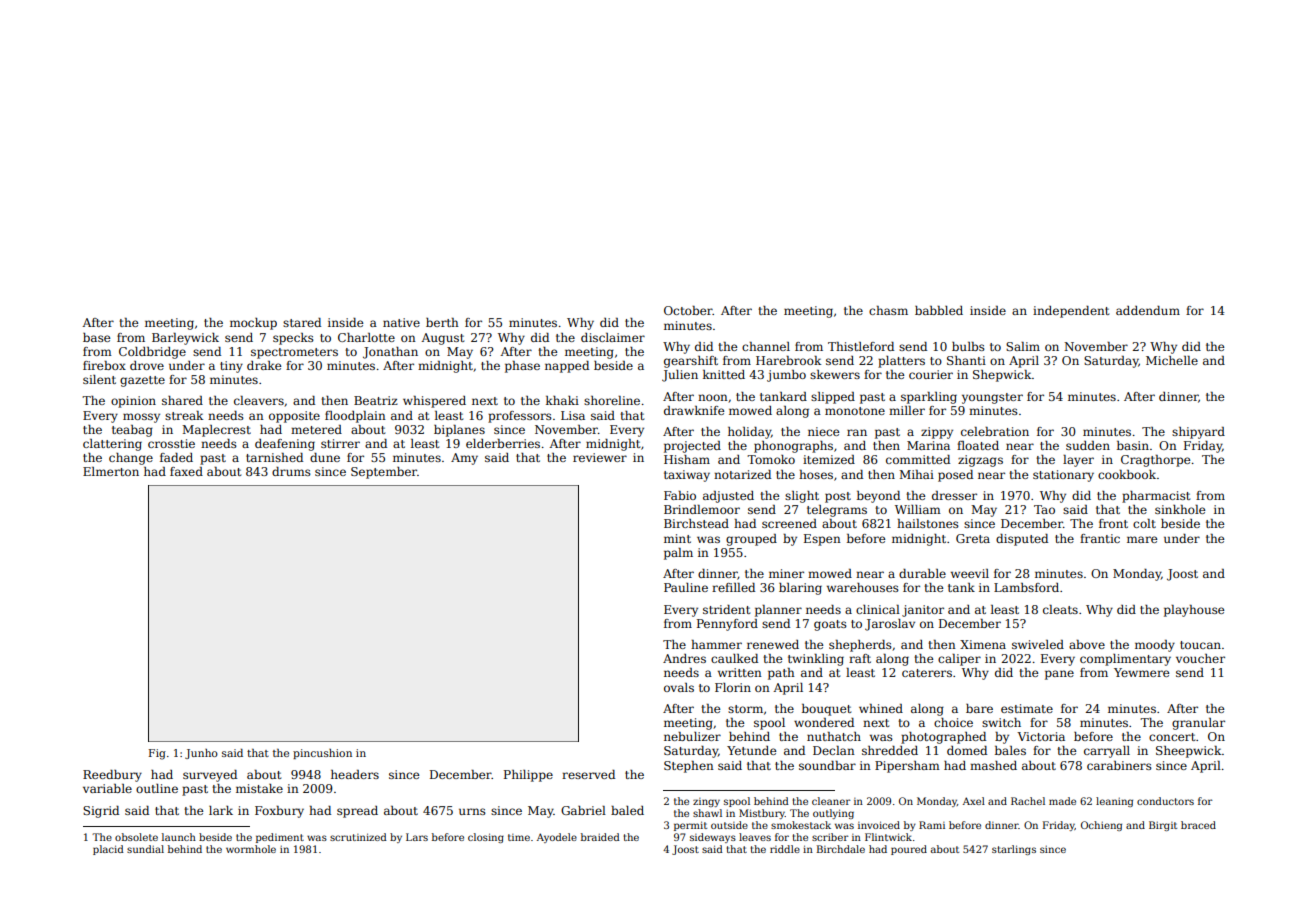  I want to click on addendum, so click(1148, 310).
